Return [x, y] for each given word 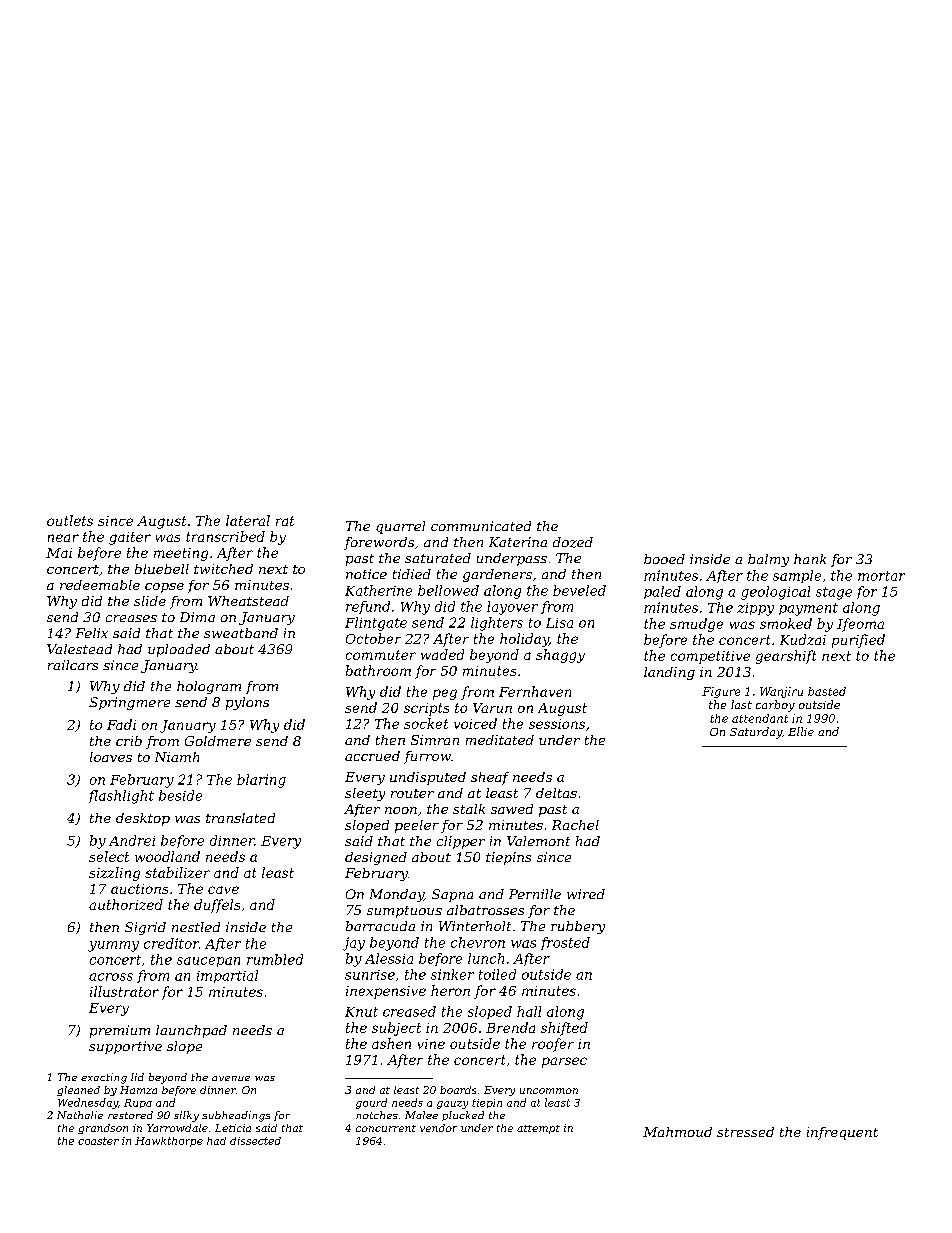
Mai [59, 553]
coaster [98, 1141]
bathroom [378, 670]
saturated [438, 558]
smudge [696, 625]
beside [180, 795]
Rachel [575, 825]
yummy [113, 946]
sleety [365, 794]
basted [827, 691]
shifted [564, 1029]
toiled [497, 974]
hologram [209, 687]
